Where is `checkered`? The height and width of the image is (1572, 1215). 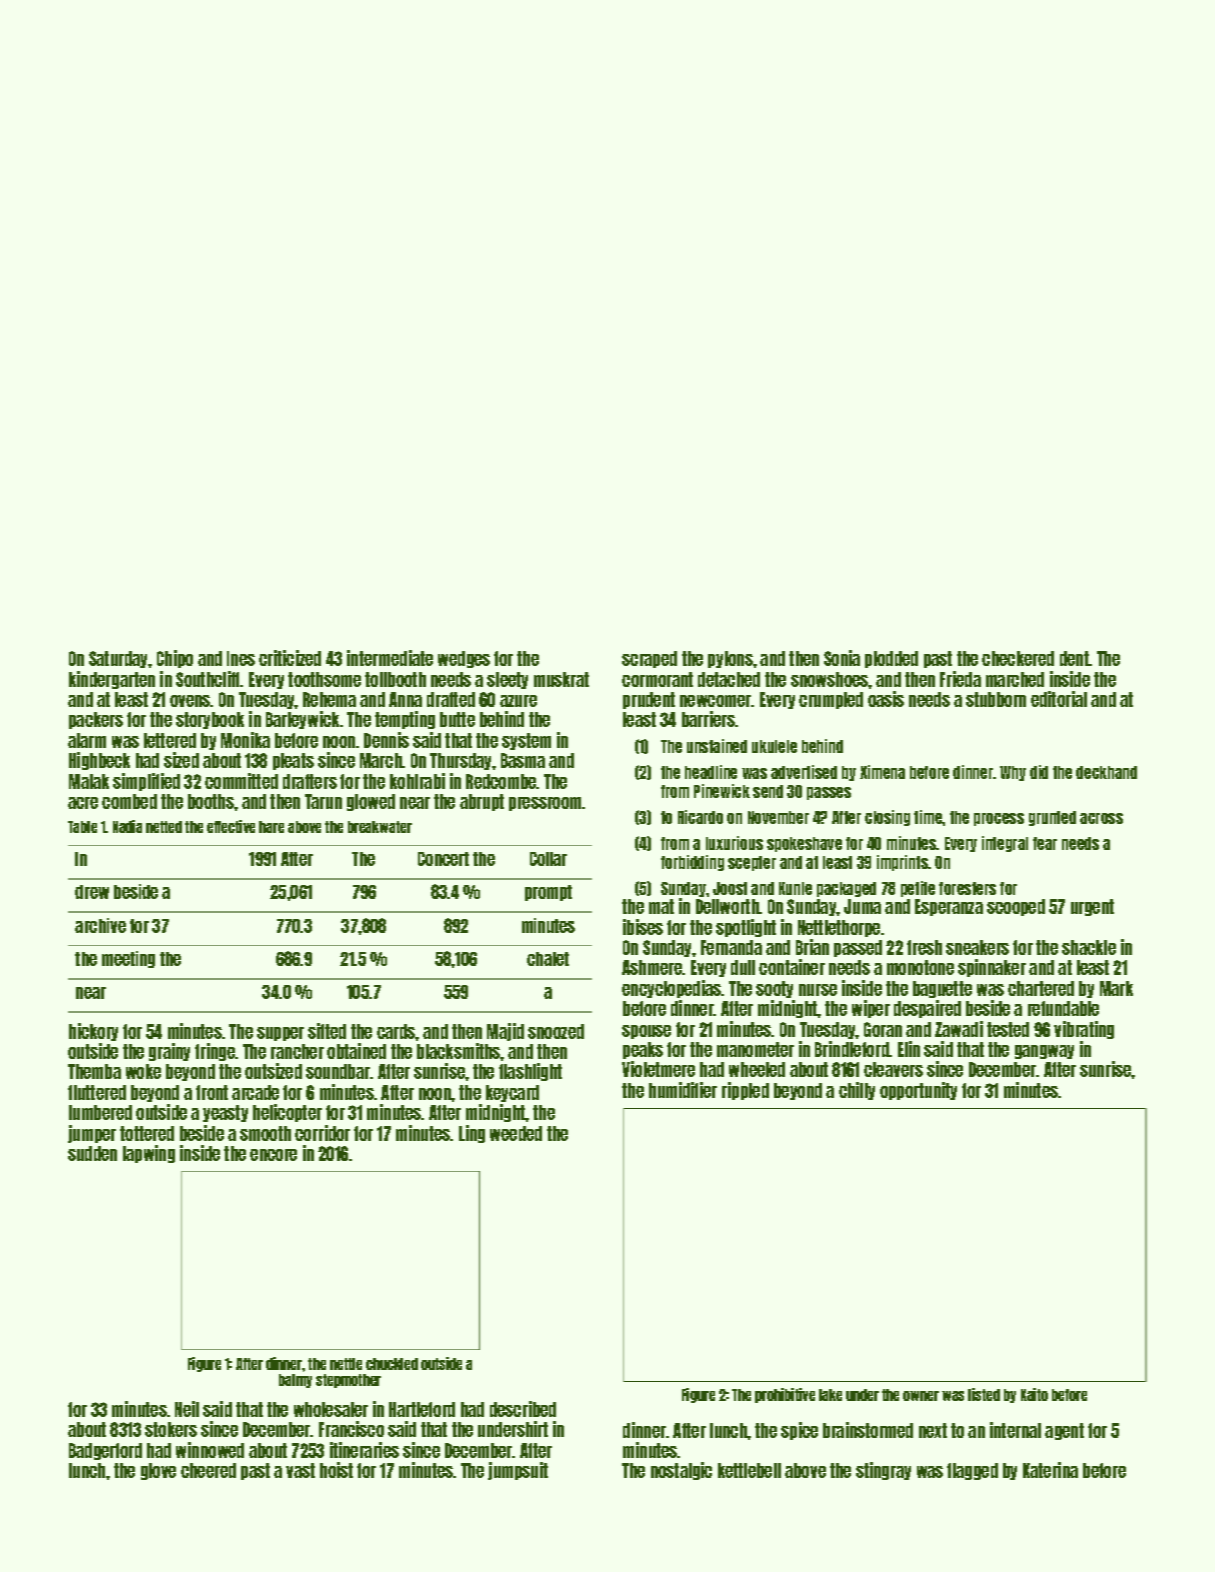 checkered is located at coordinates (1018, 658).
